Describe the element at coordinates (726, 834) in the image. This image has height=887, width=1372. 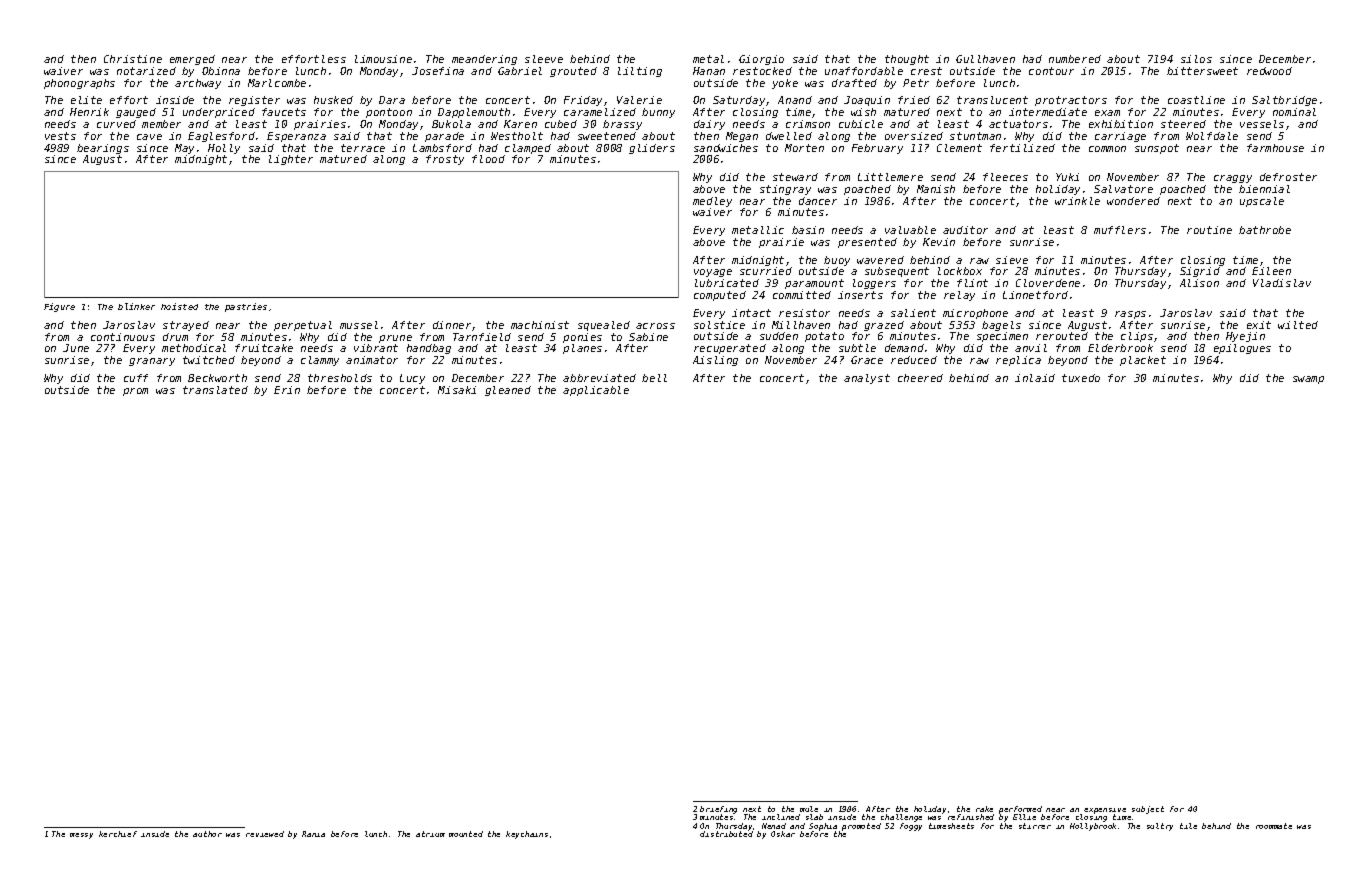
I see `distributed` at that location.
